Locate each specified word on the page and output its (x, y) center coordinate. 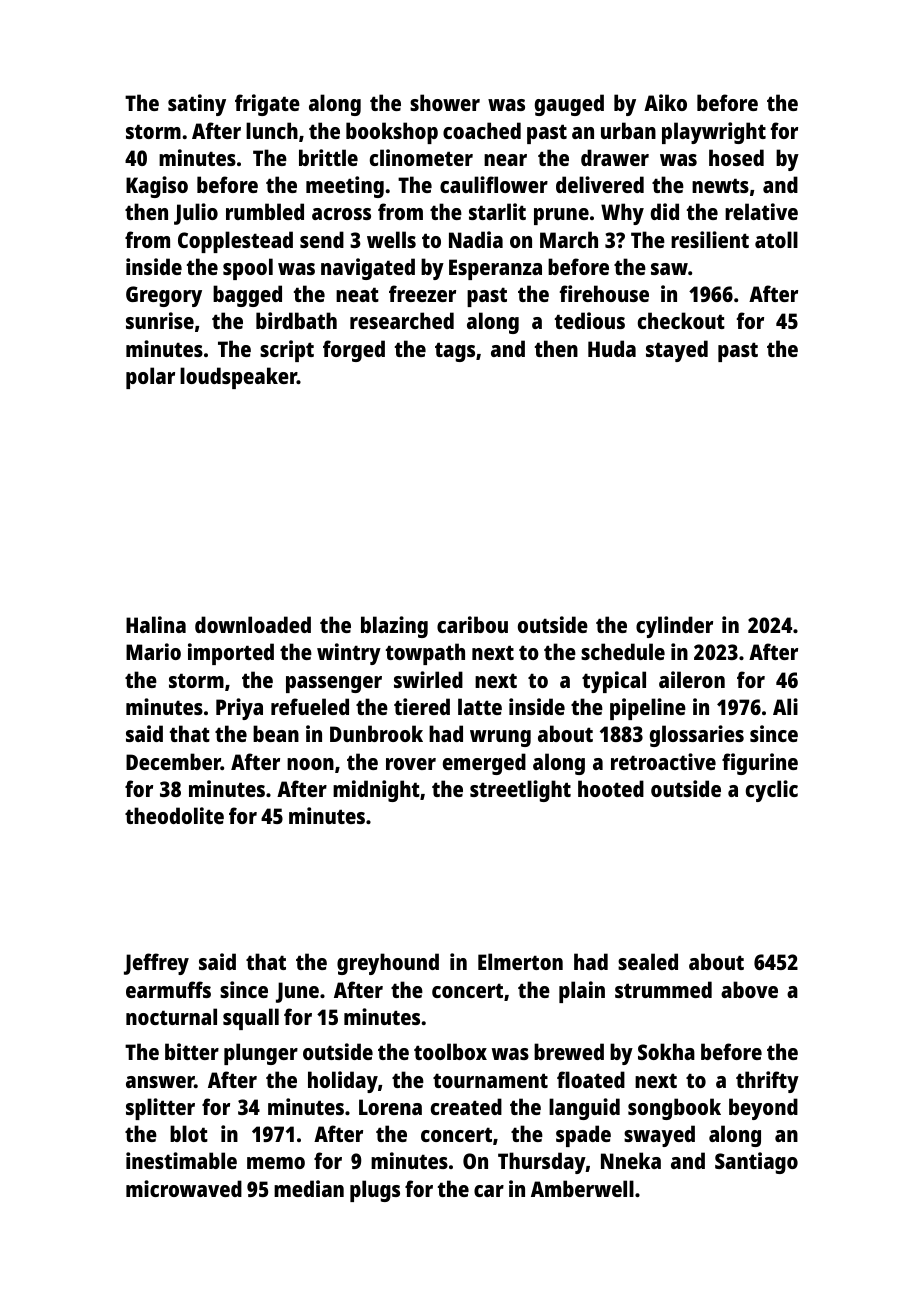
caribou (472, 624)
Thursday (542, 1163)
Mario (153, 651)
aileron (692, 679)
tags (455, 352)
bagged (247, 296)
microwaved (184, 1188)
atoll (776, 239)
